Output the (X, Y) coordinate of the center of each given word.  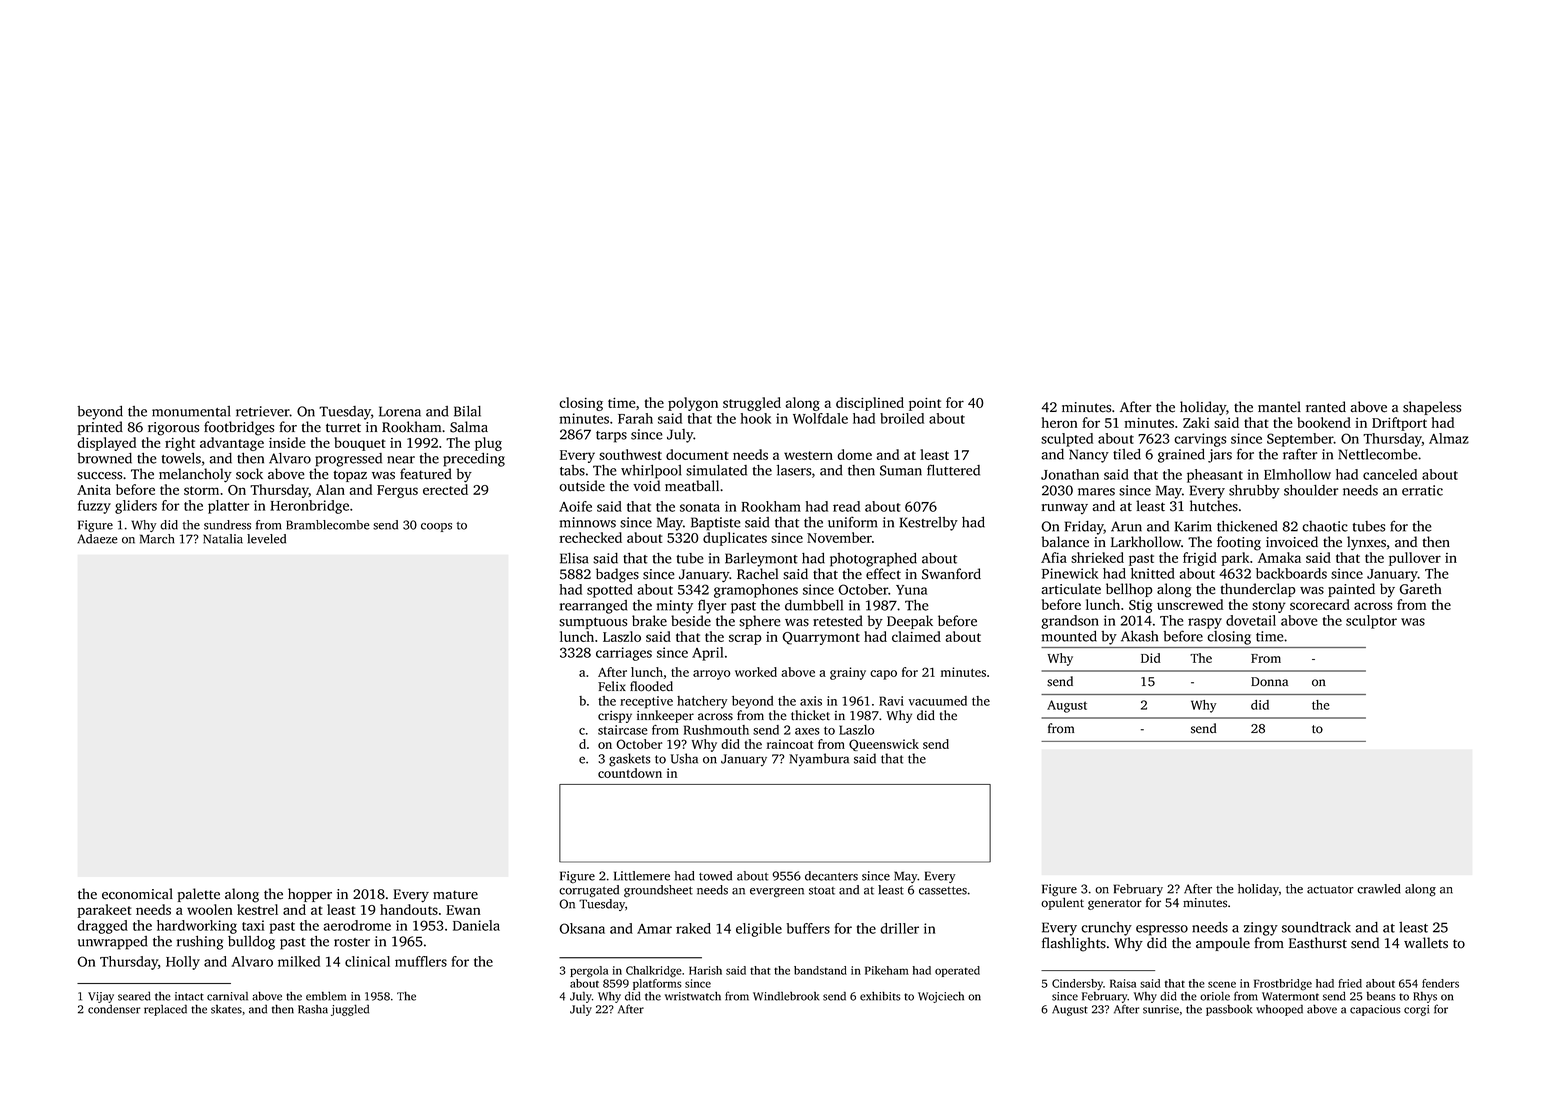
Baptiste (716, 524)
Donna (1269, 682)
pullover (1415, 559)
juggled (350, 1010)
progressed (348, 460)
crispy (615, 717)
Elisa (574, 558)
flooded (651, 686)
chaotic (1325, 526)
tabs (572, 470)
